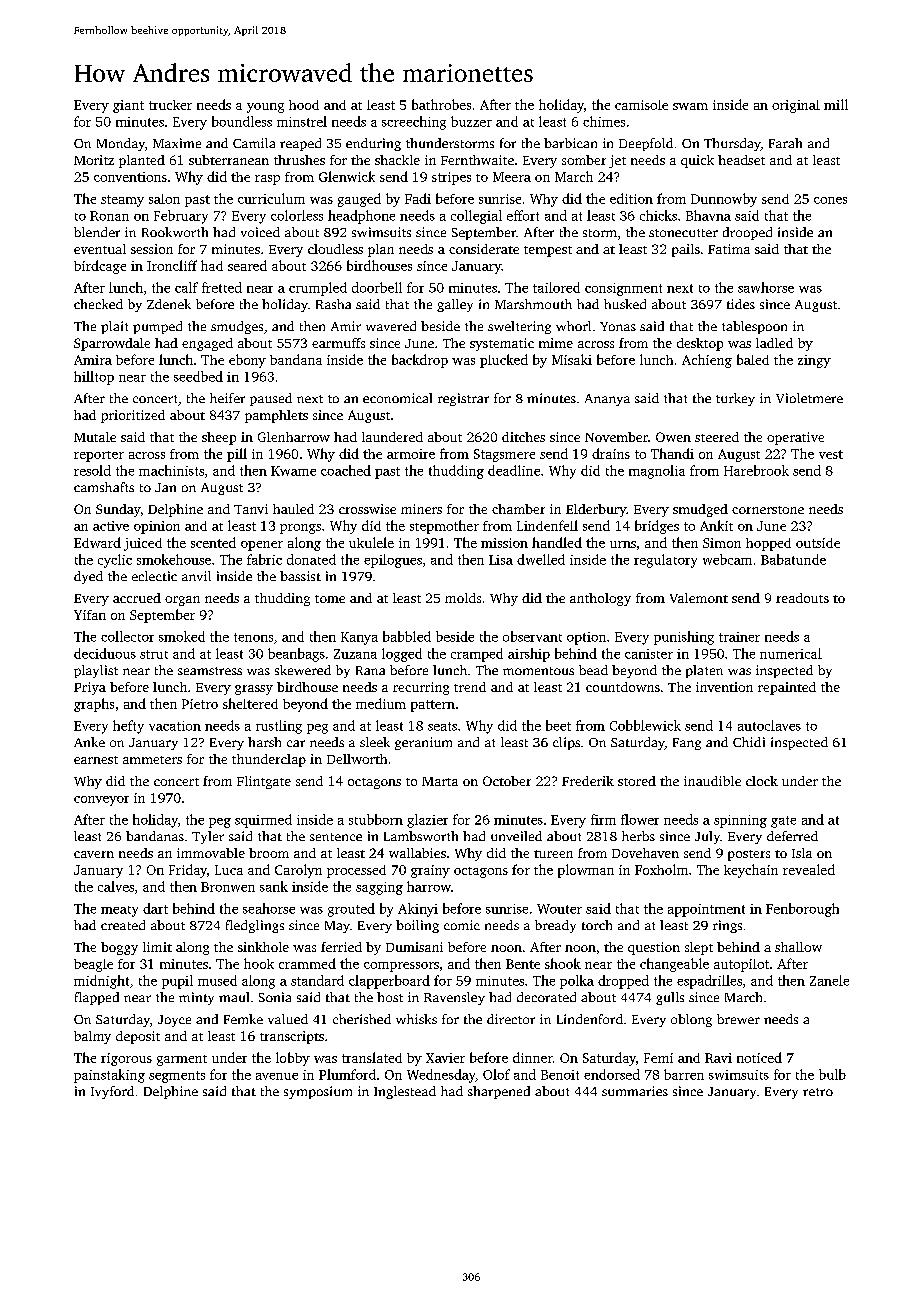  Describe the element at coordinates (188, 871) in the screenshot. I see `Friday` at that location.
